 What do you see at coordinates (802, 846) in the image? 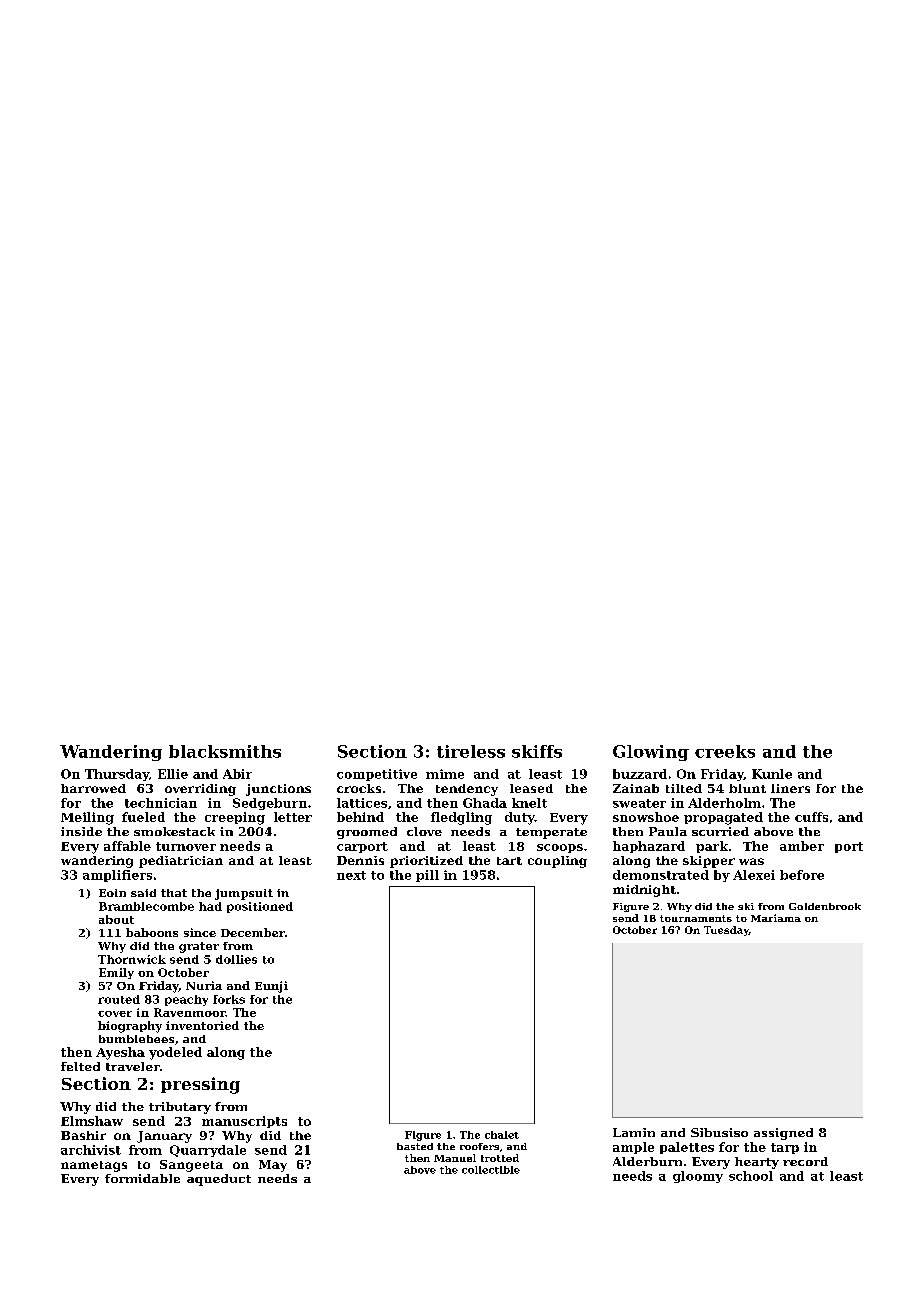
I see `amber` at bounding box center [802, 846].
